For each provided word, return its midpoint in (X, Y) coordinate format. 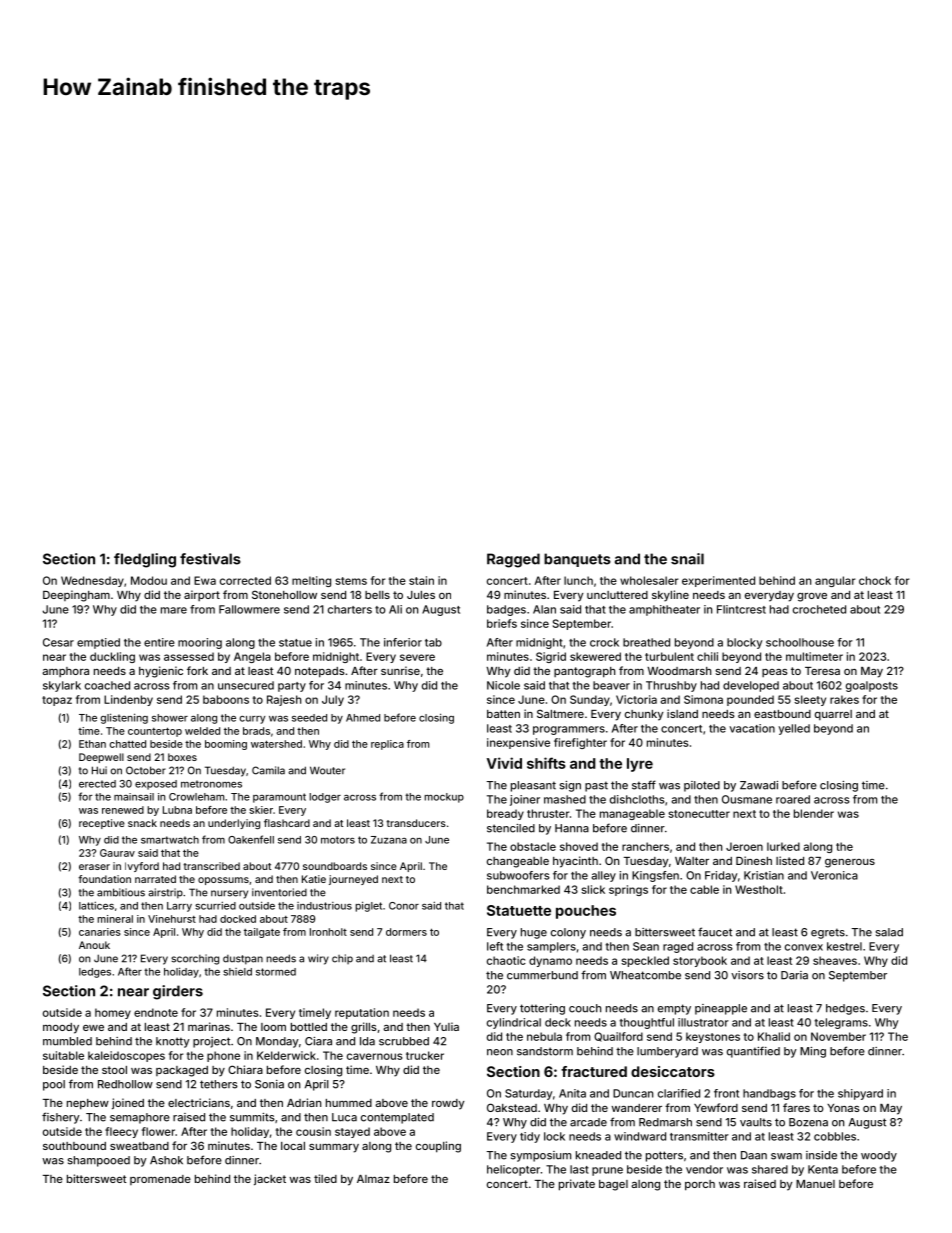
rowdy (448, 1104)
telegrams (841, 1023)
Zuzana (389, 840)
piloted (702, 786)
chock (875, 580)
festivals (210, 559)
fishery (61, 1118)
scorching (195, 959)
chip (342, 959)
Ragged (513, 560)
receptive (102, 824)
